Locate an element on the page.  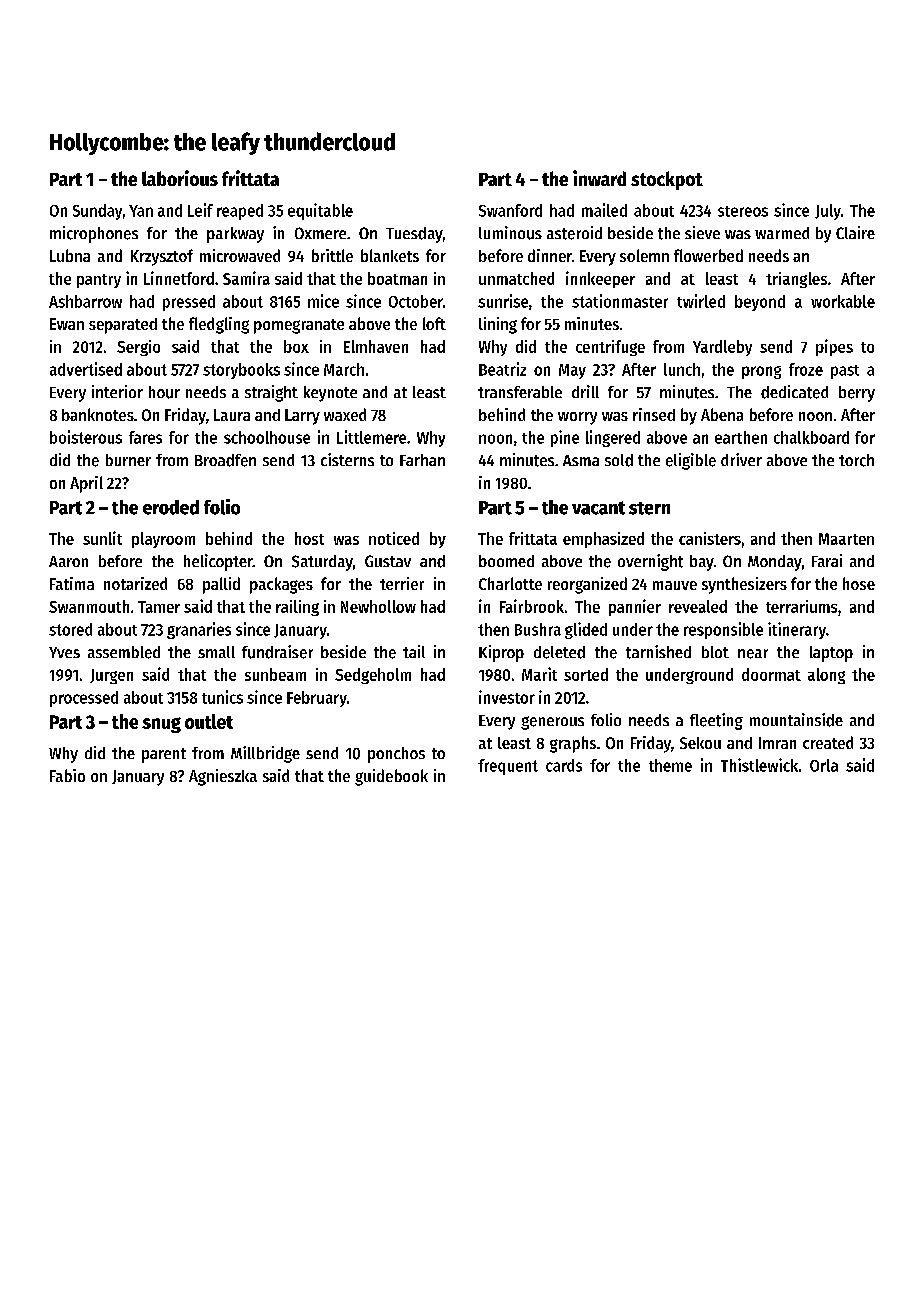
berry is located at coordinates (857, 394).
